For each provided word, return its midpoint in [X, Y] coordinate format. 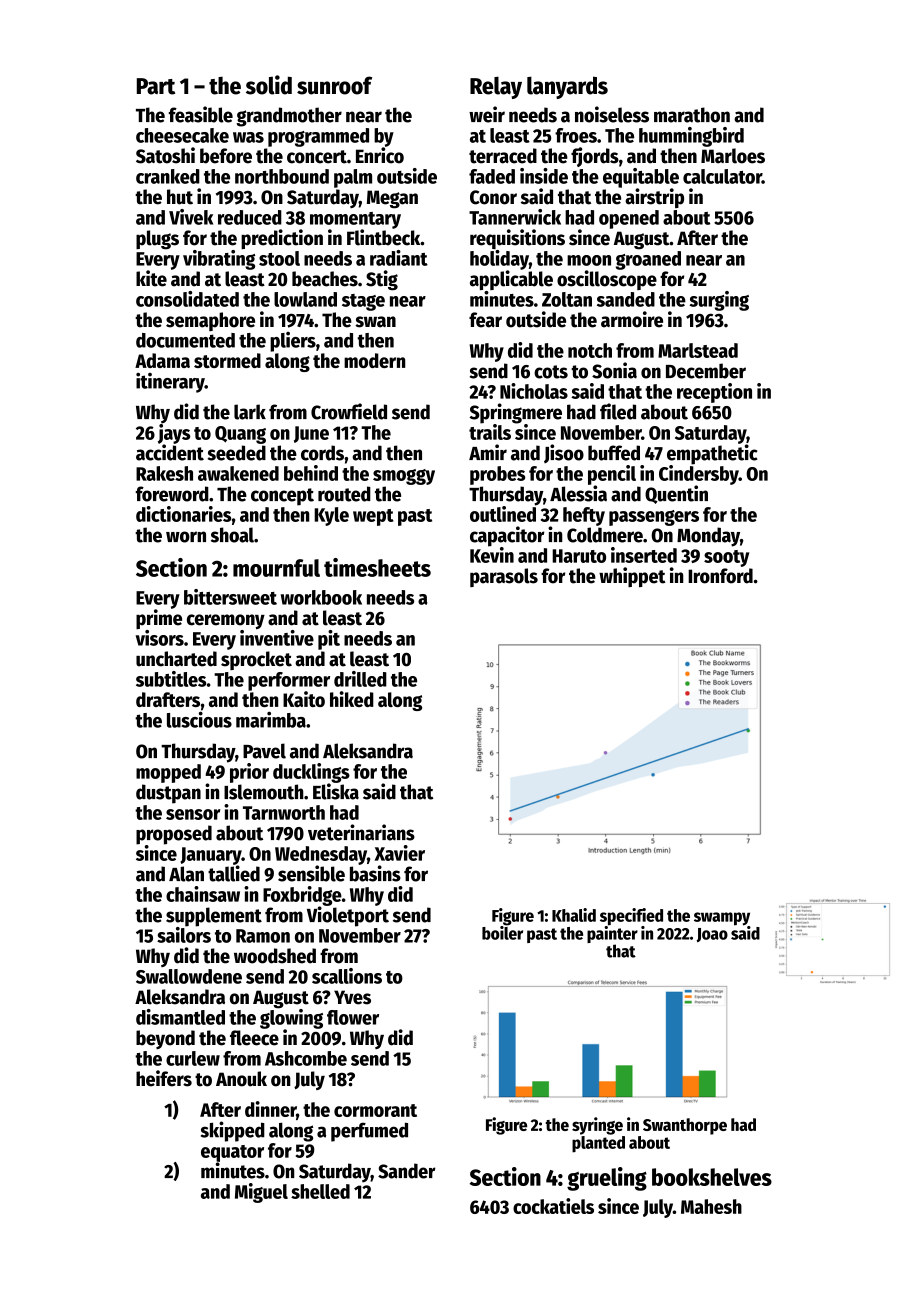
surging [719, 301]
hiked [352, 699]
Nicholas [534, 391]
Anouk [241, 1079]
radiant [399, 258]
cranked [168, 176]
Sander [407, 1171]
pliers [293, 342]
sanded [626, 299]
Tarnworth [284, 812]
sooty [726, 558]
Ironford [720, 576]
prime [159, 619]
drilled [360, 679]
